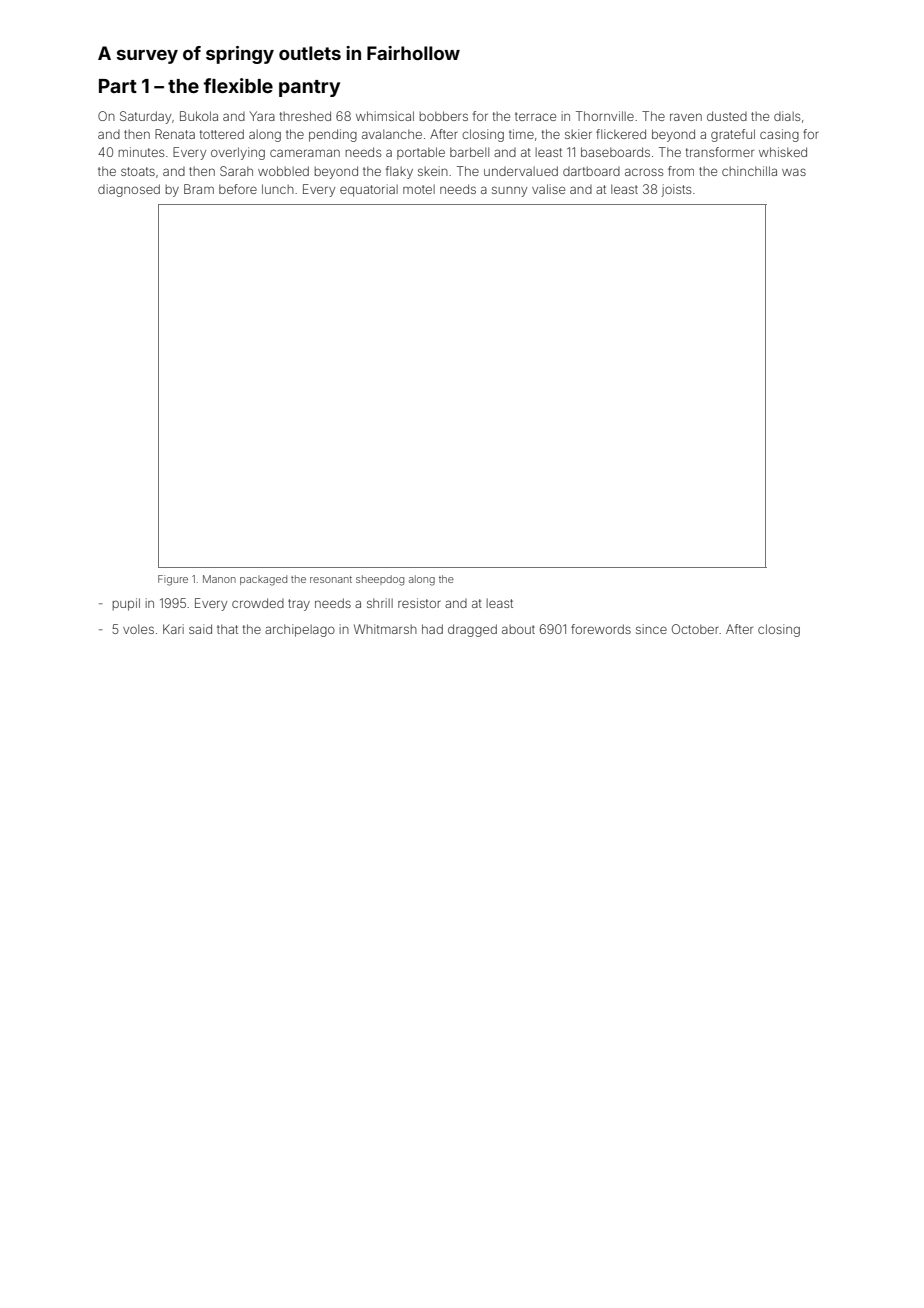  I want to click on October, so click(695, 629).
